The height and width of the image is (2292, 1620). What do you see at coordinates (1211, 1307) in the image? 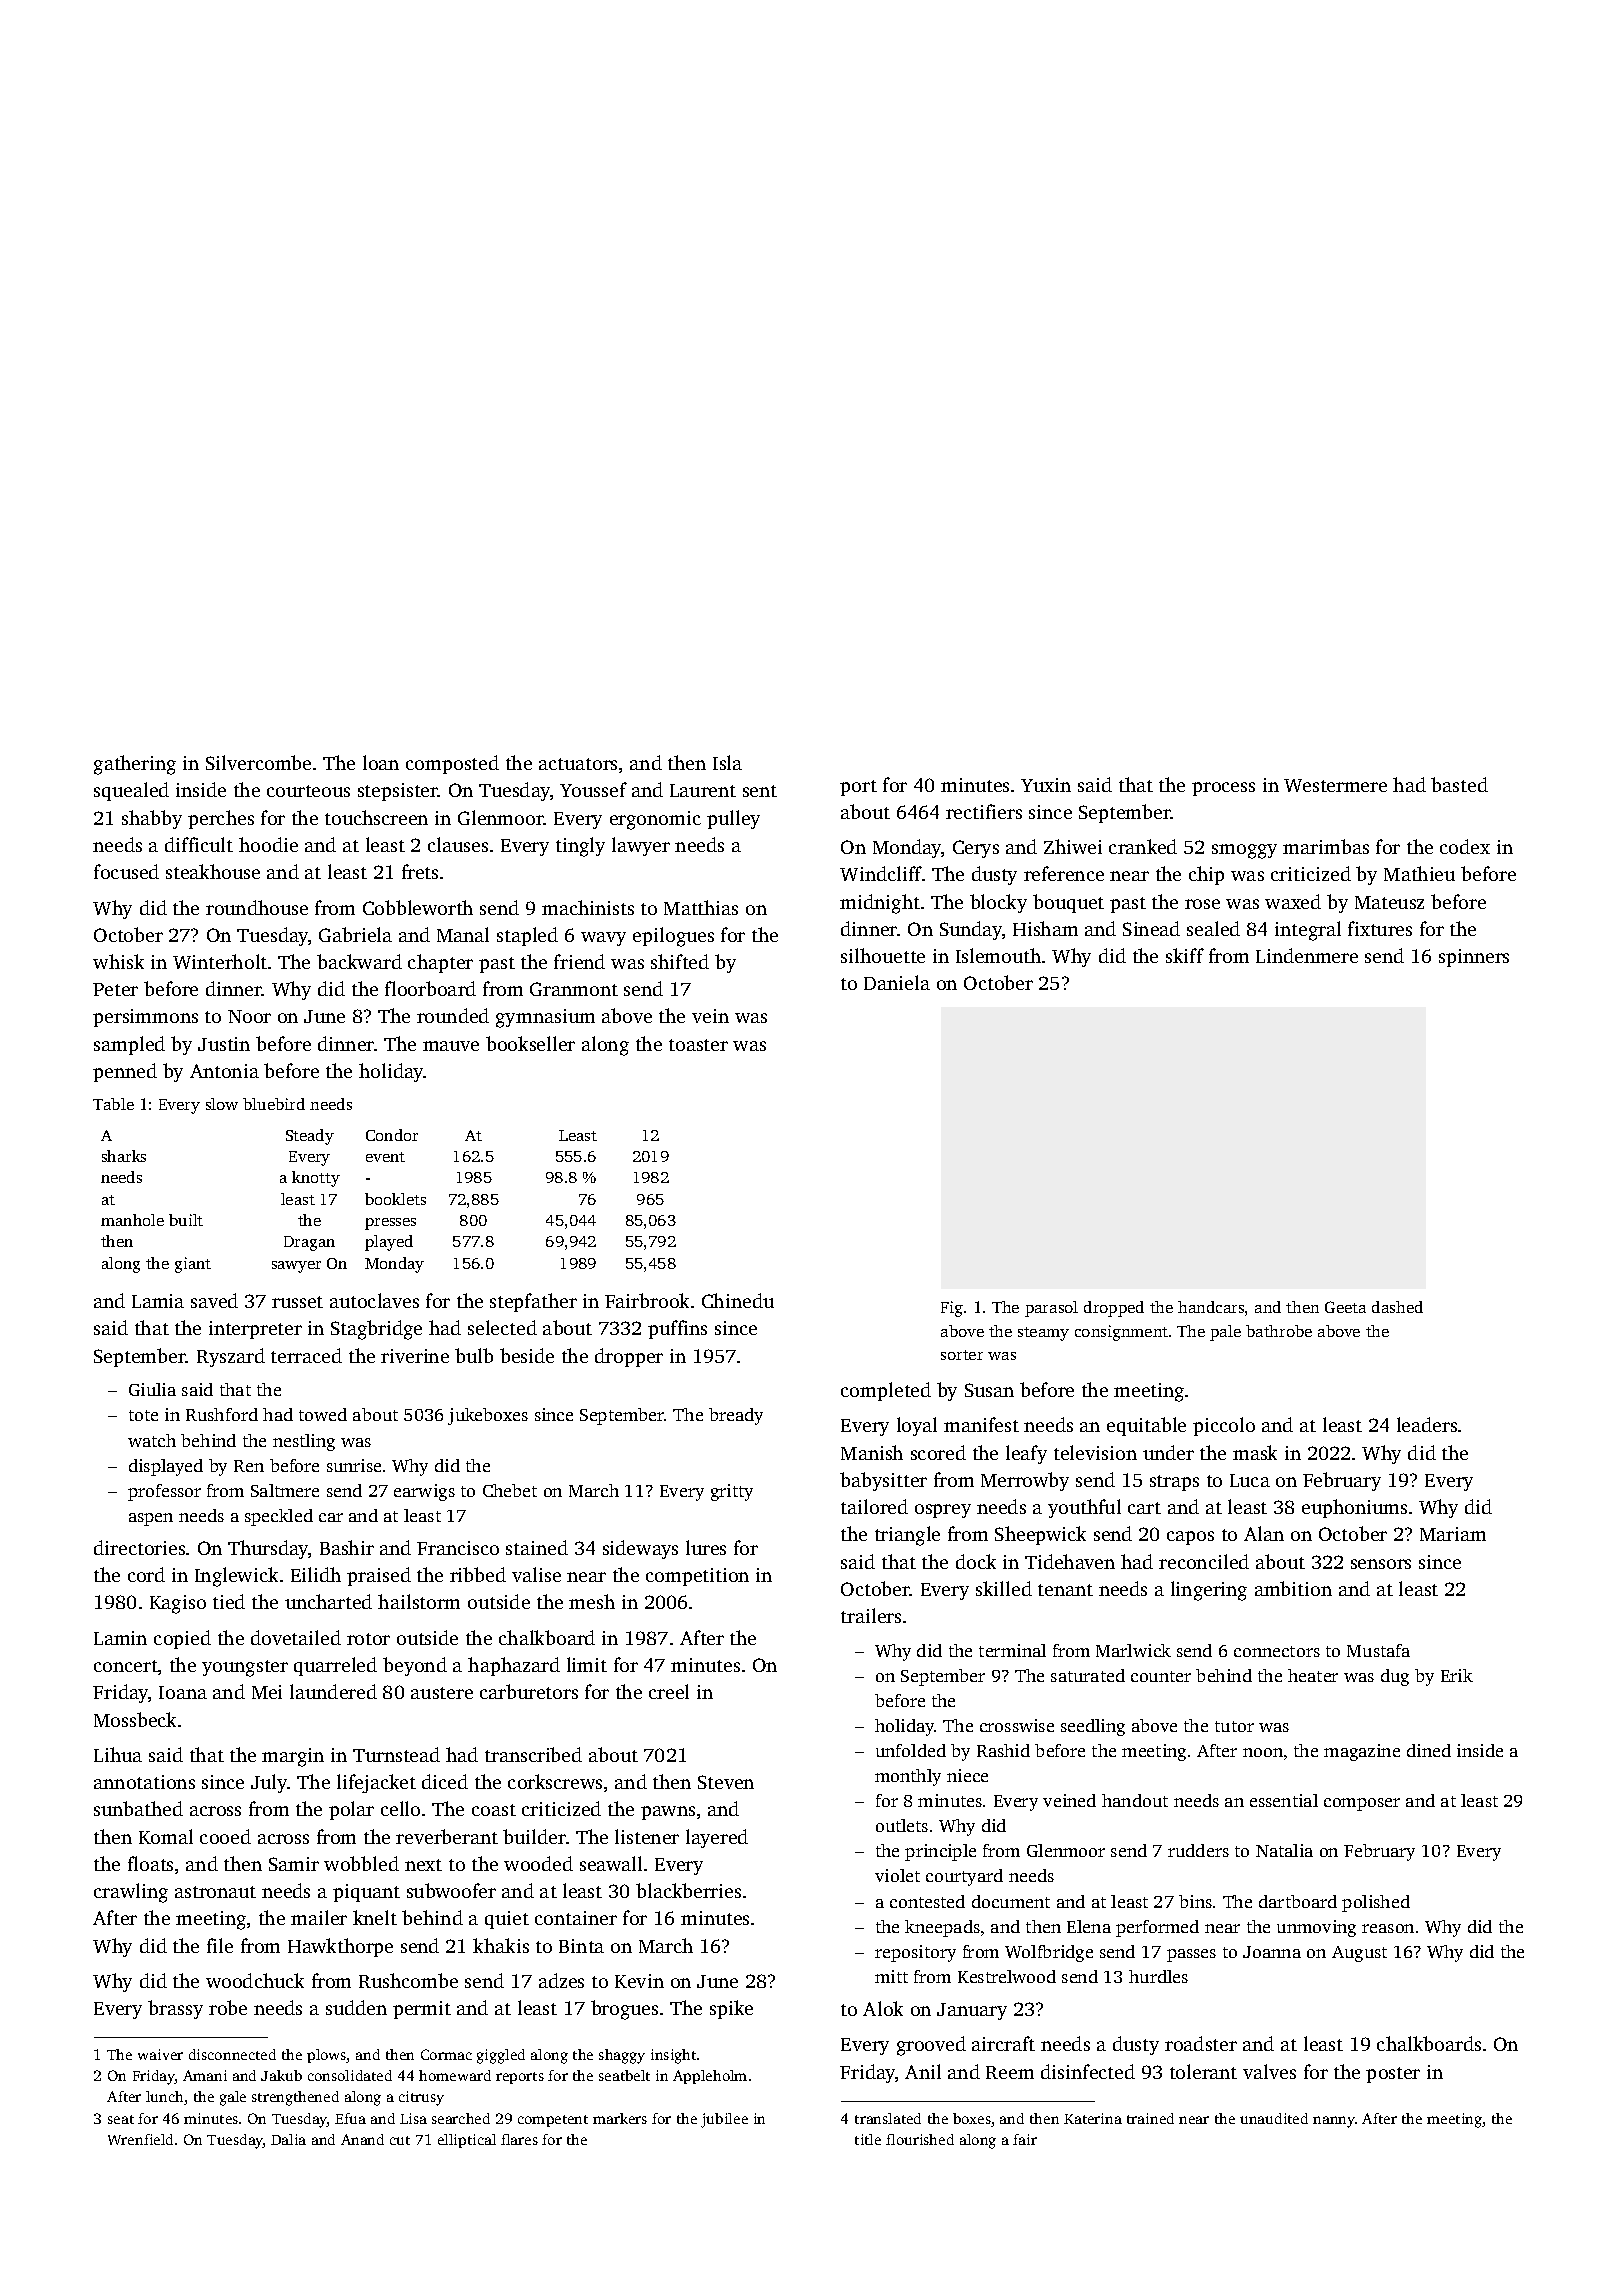
I see `handcars` at bounding box center [1211, 1307].
